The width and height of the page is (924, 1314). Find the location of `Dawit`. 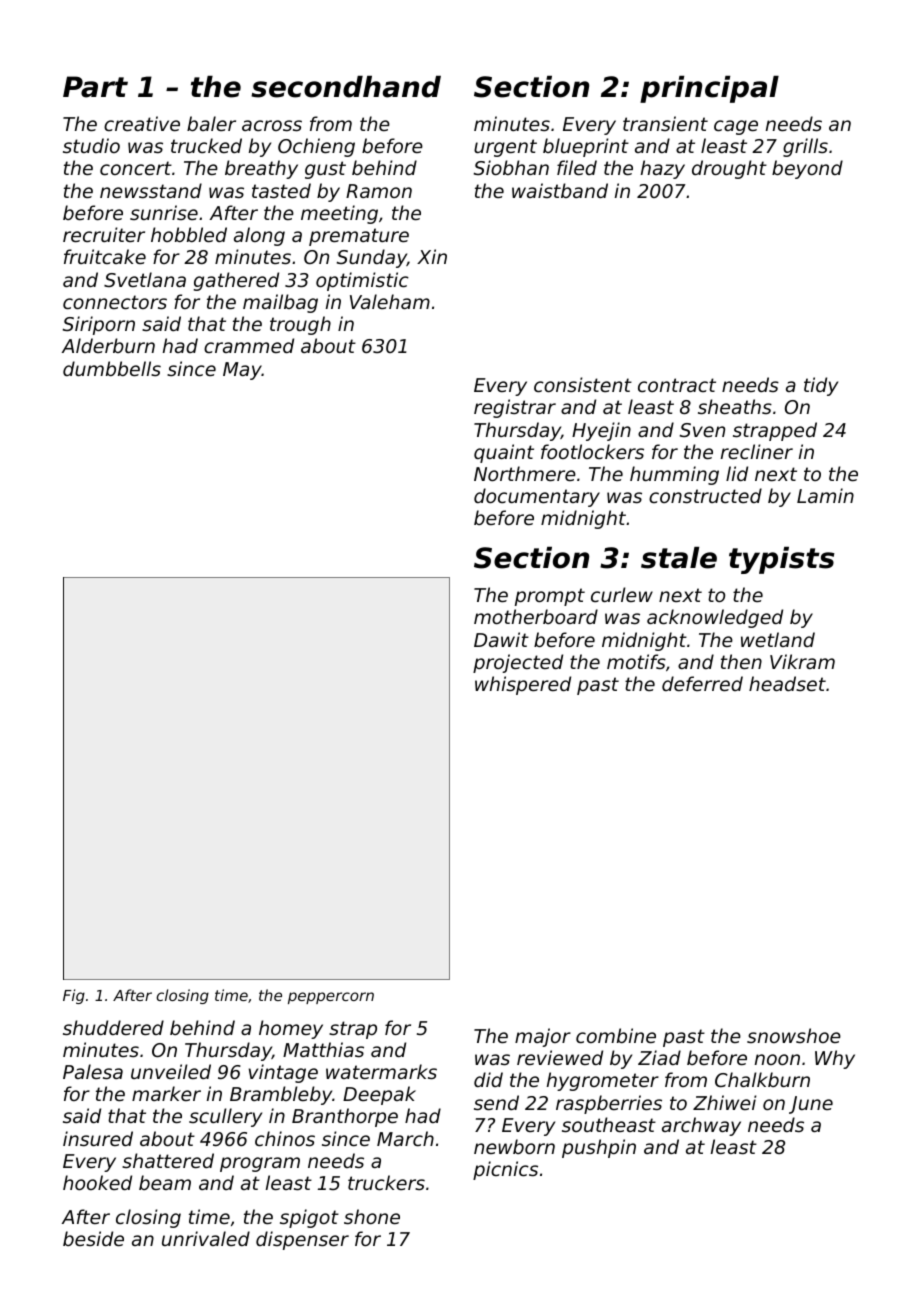

Dawit is located at coordinates (501, 639).
